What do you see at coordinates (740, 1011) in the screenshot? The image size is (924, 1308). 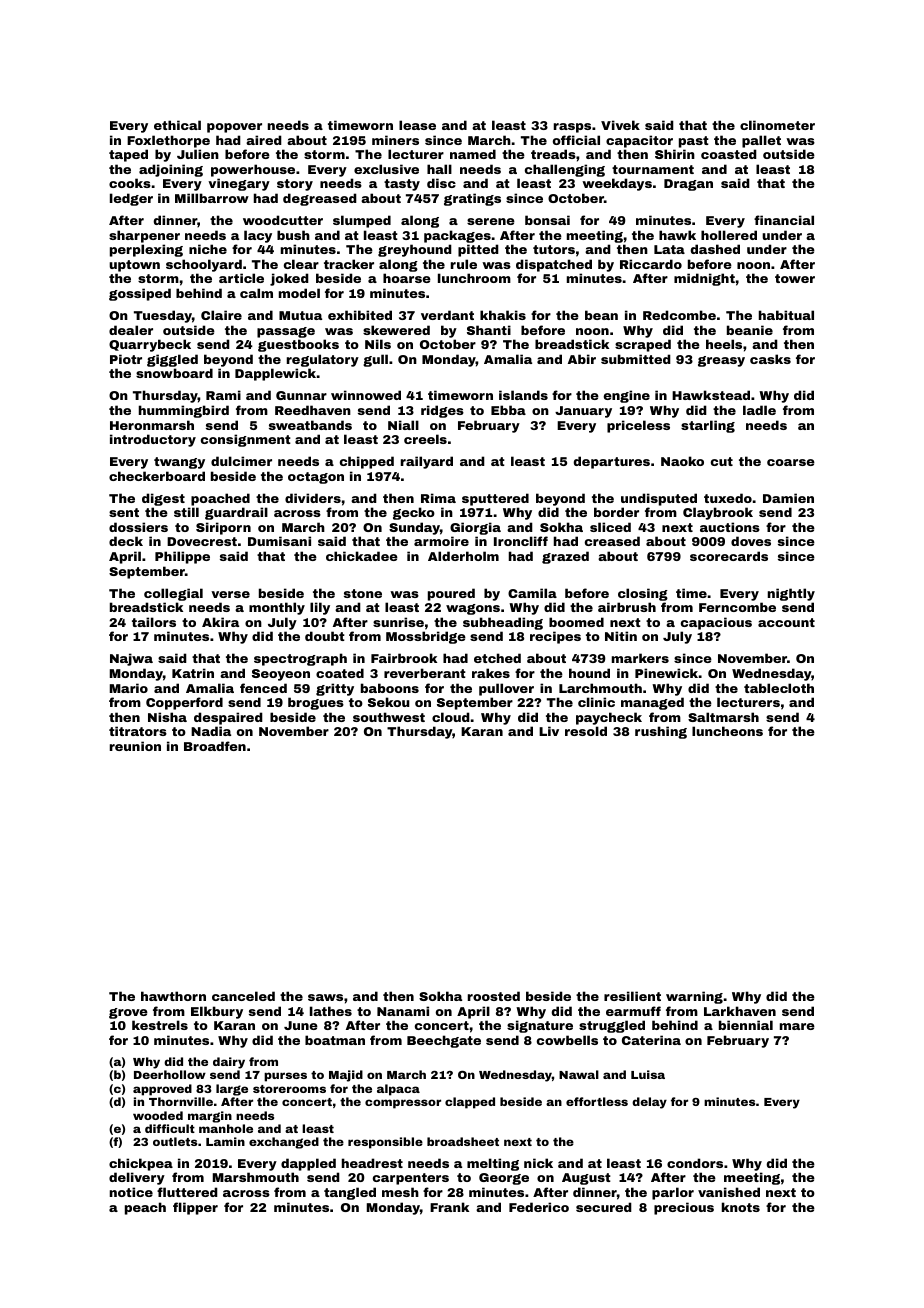 I see `Larkhaven` at bounding box center [740, 1011].
